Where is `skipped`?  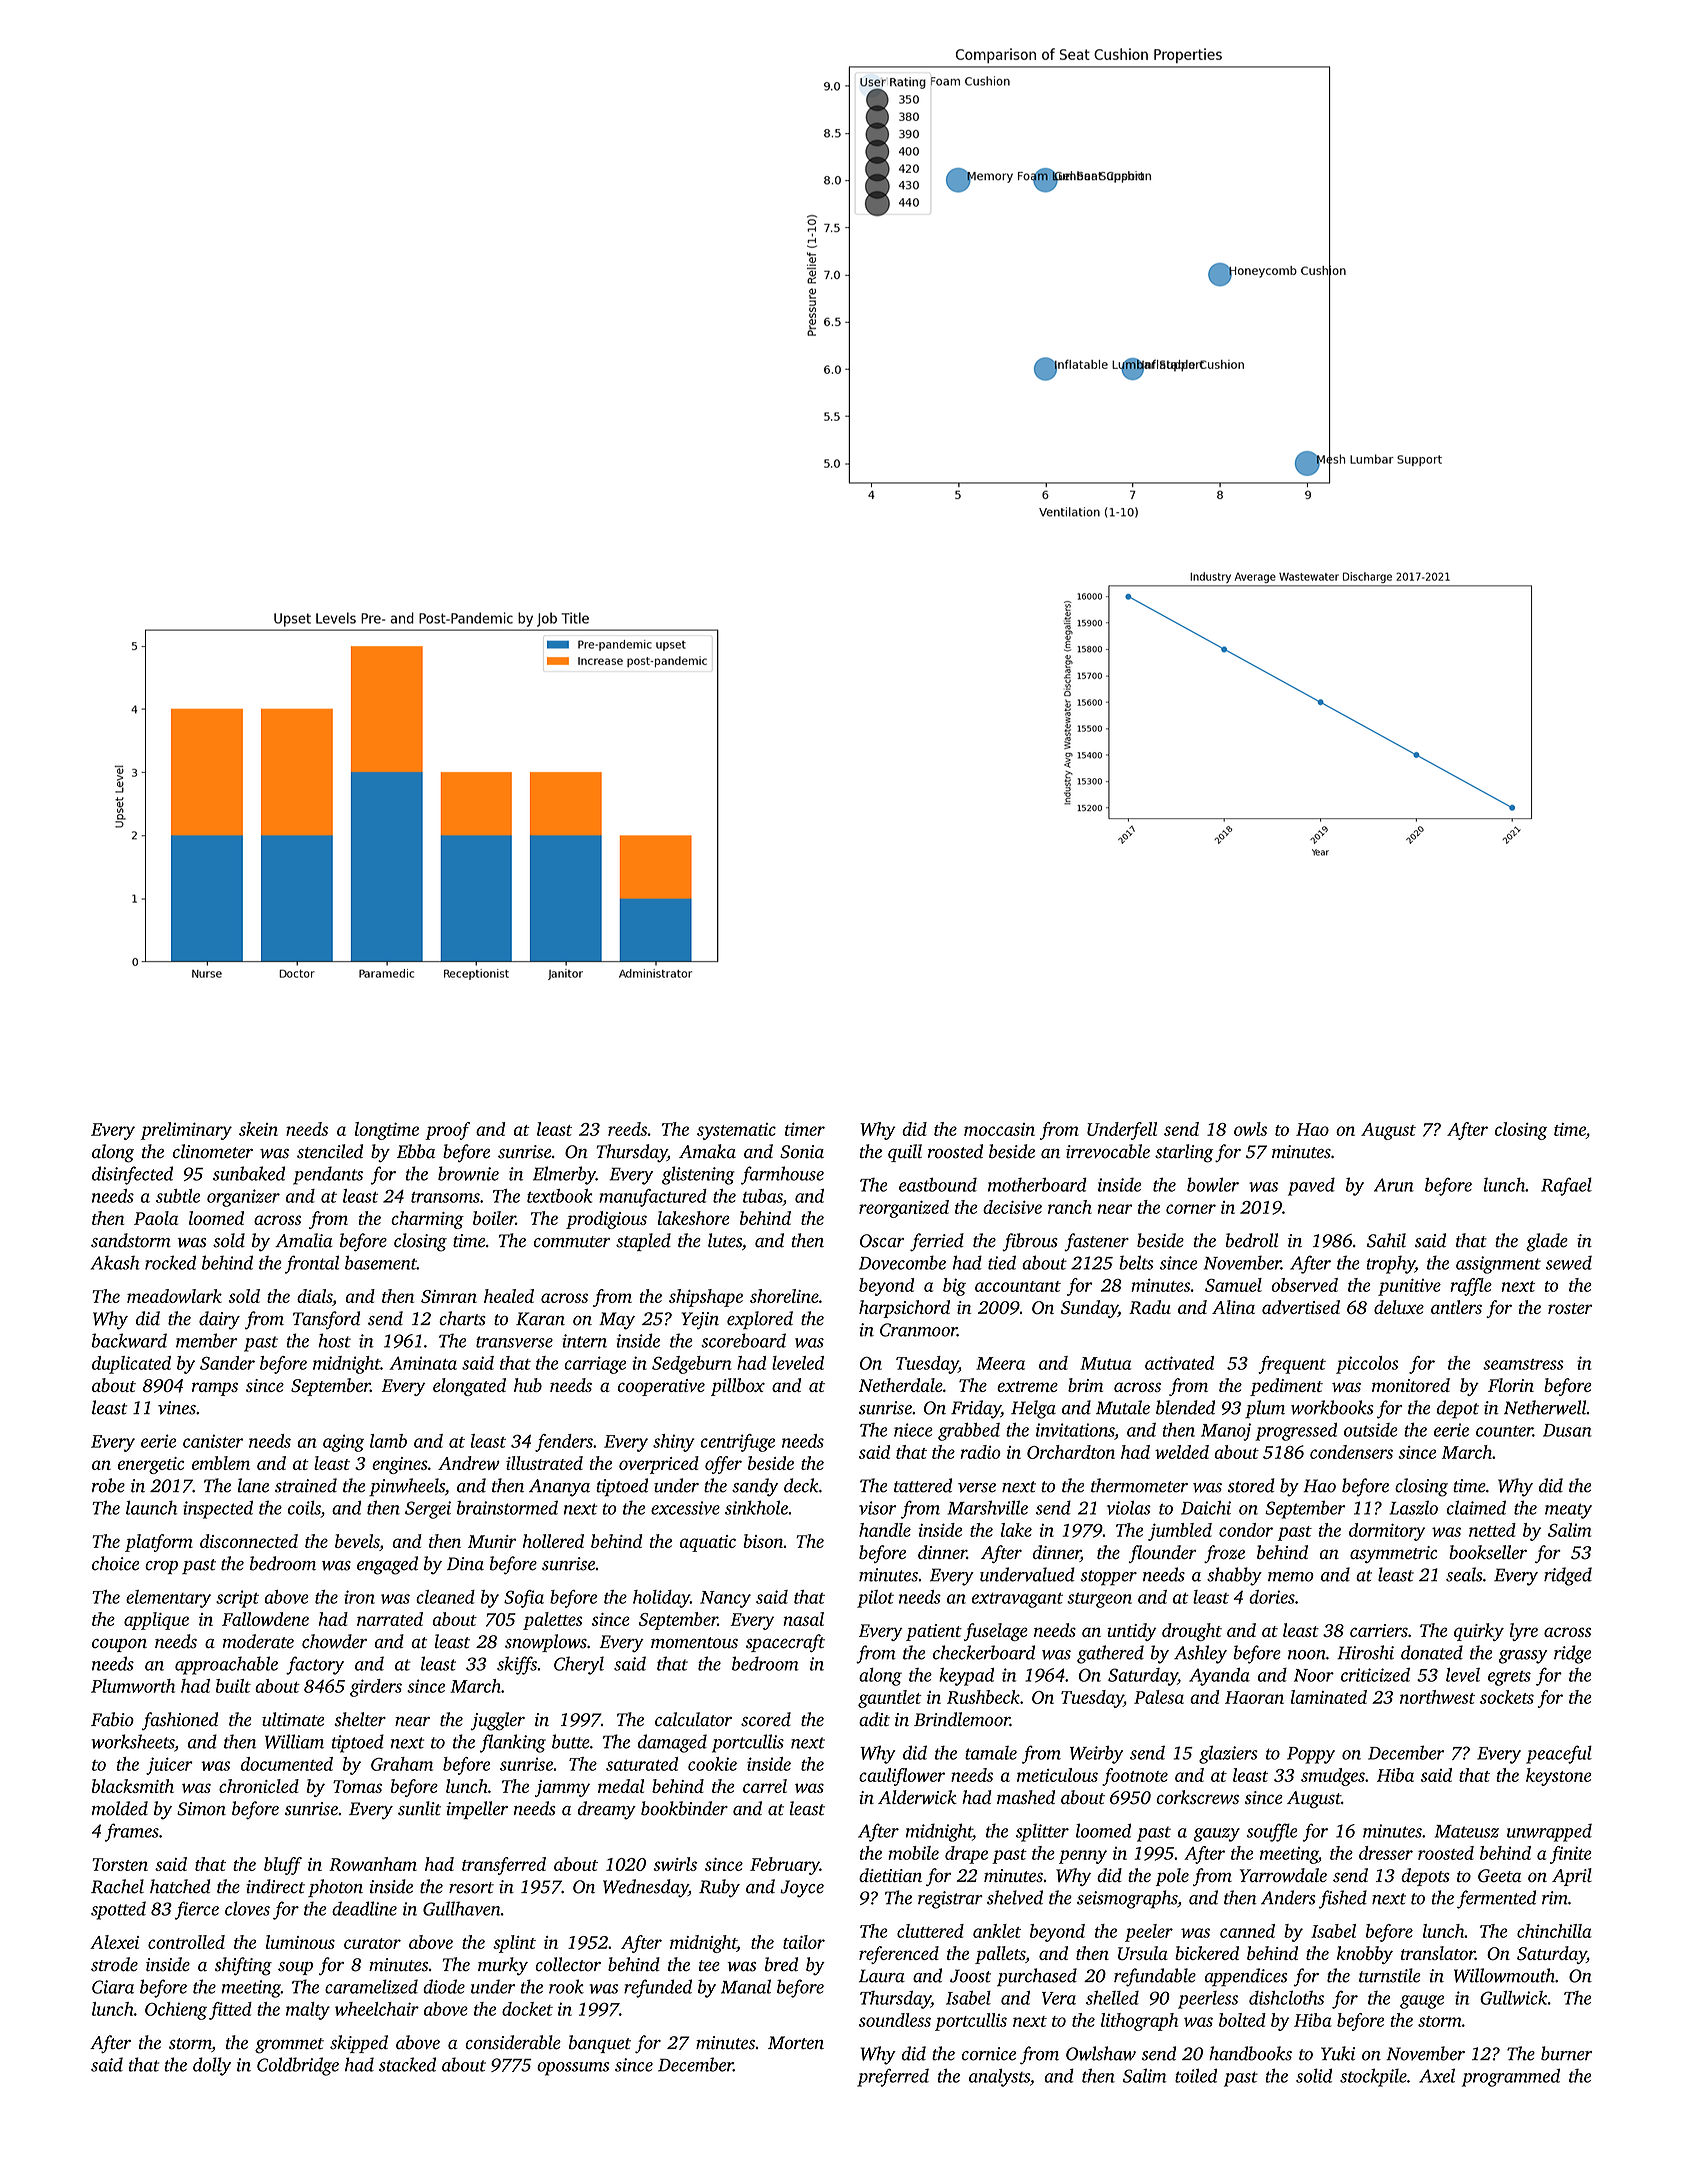
skipped is located at coordinates (359, 2044).
